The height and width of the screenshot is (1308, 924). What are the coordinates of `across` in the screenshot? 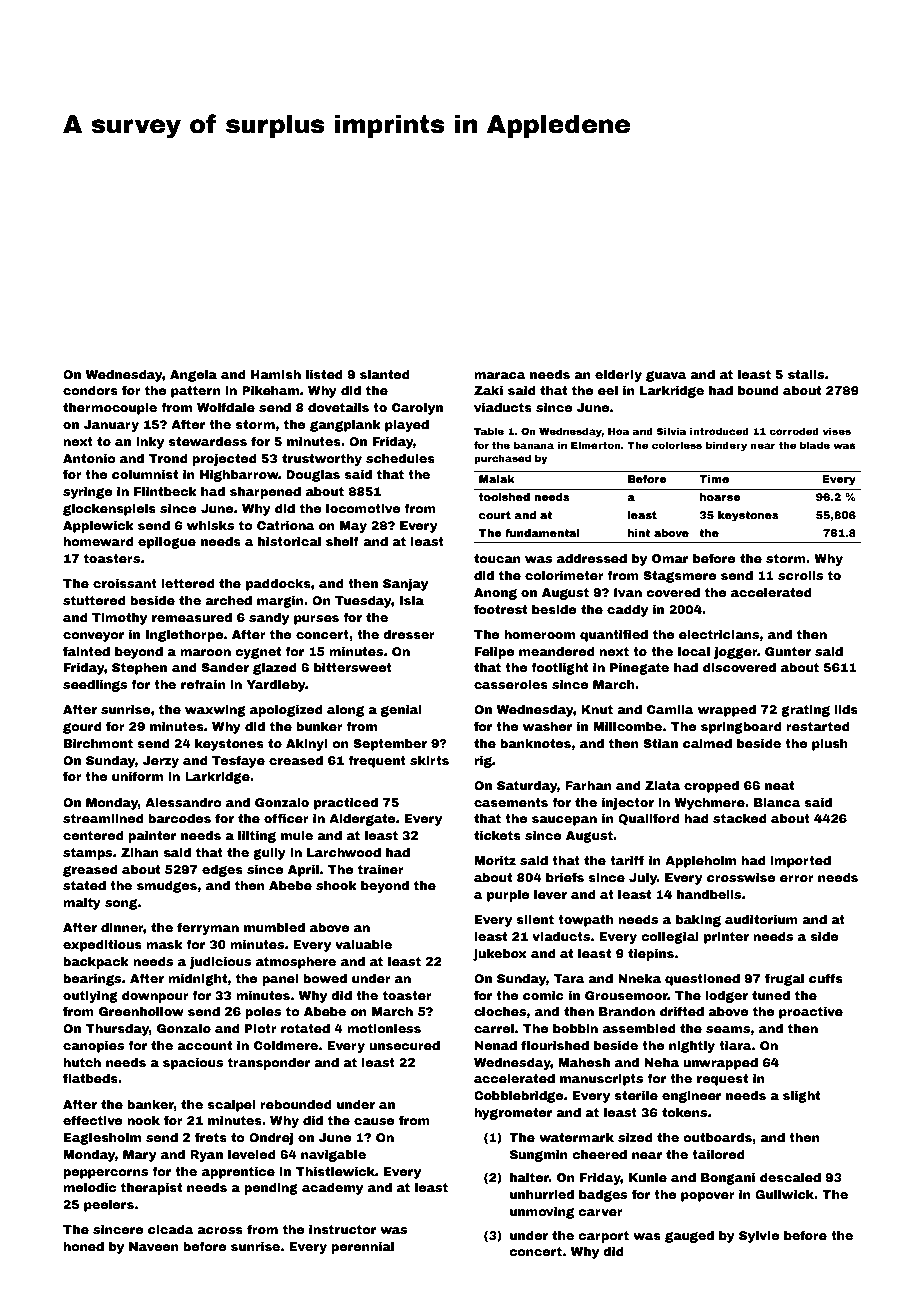 It's located at (220, 1230).
